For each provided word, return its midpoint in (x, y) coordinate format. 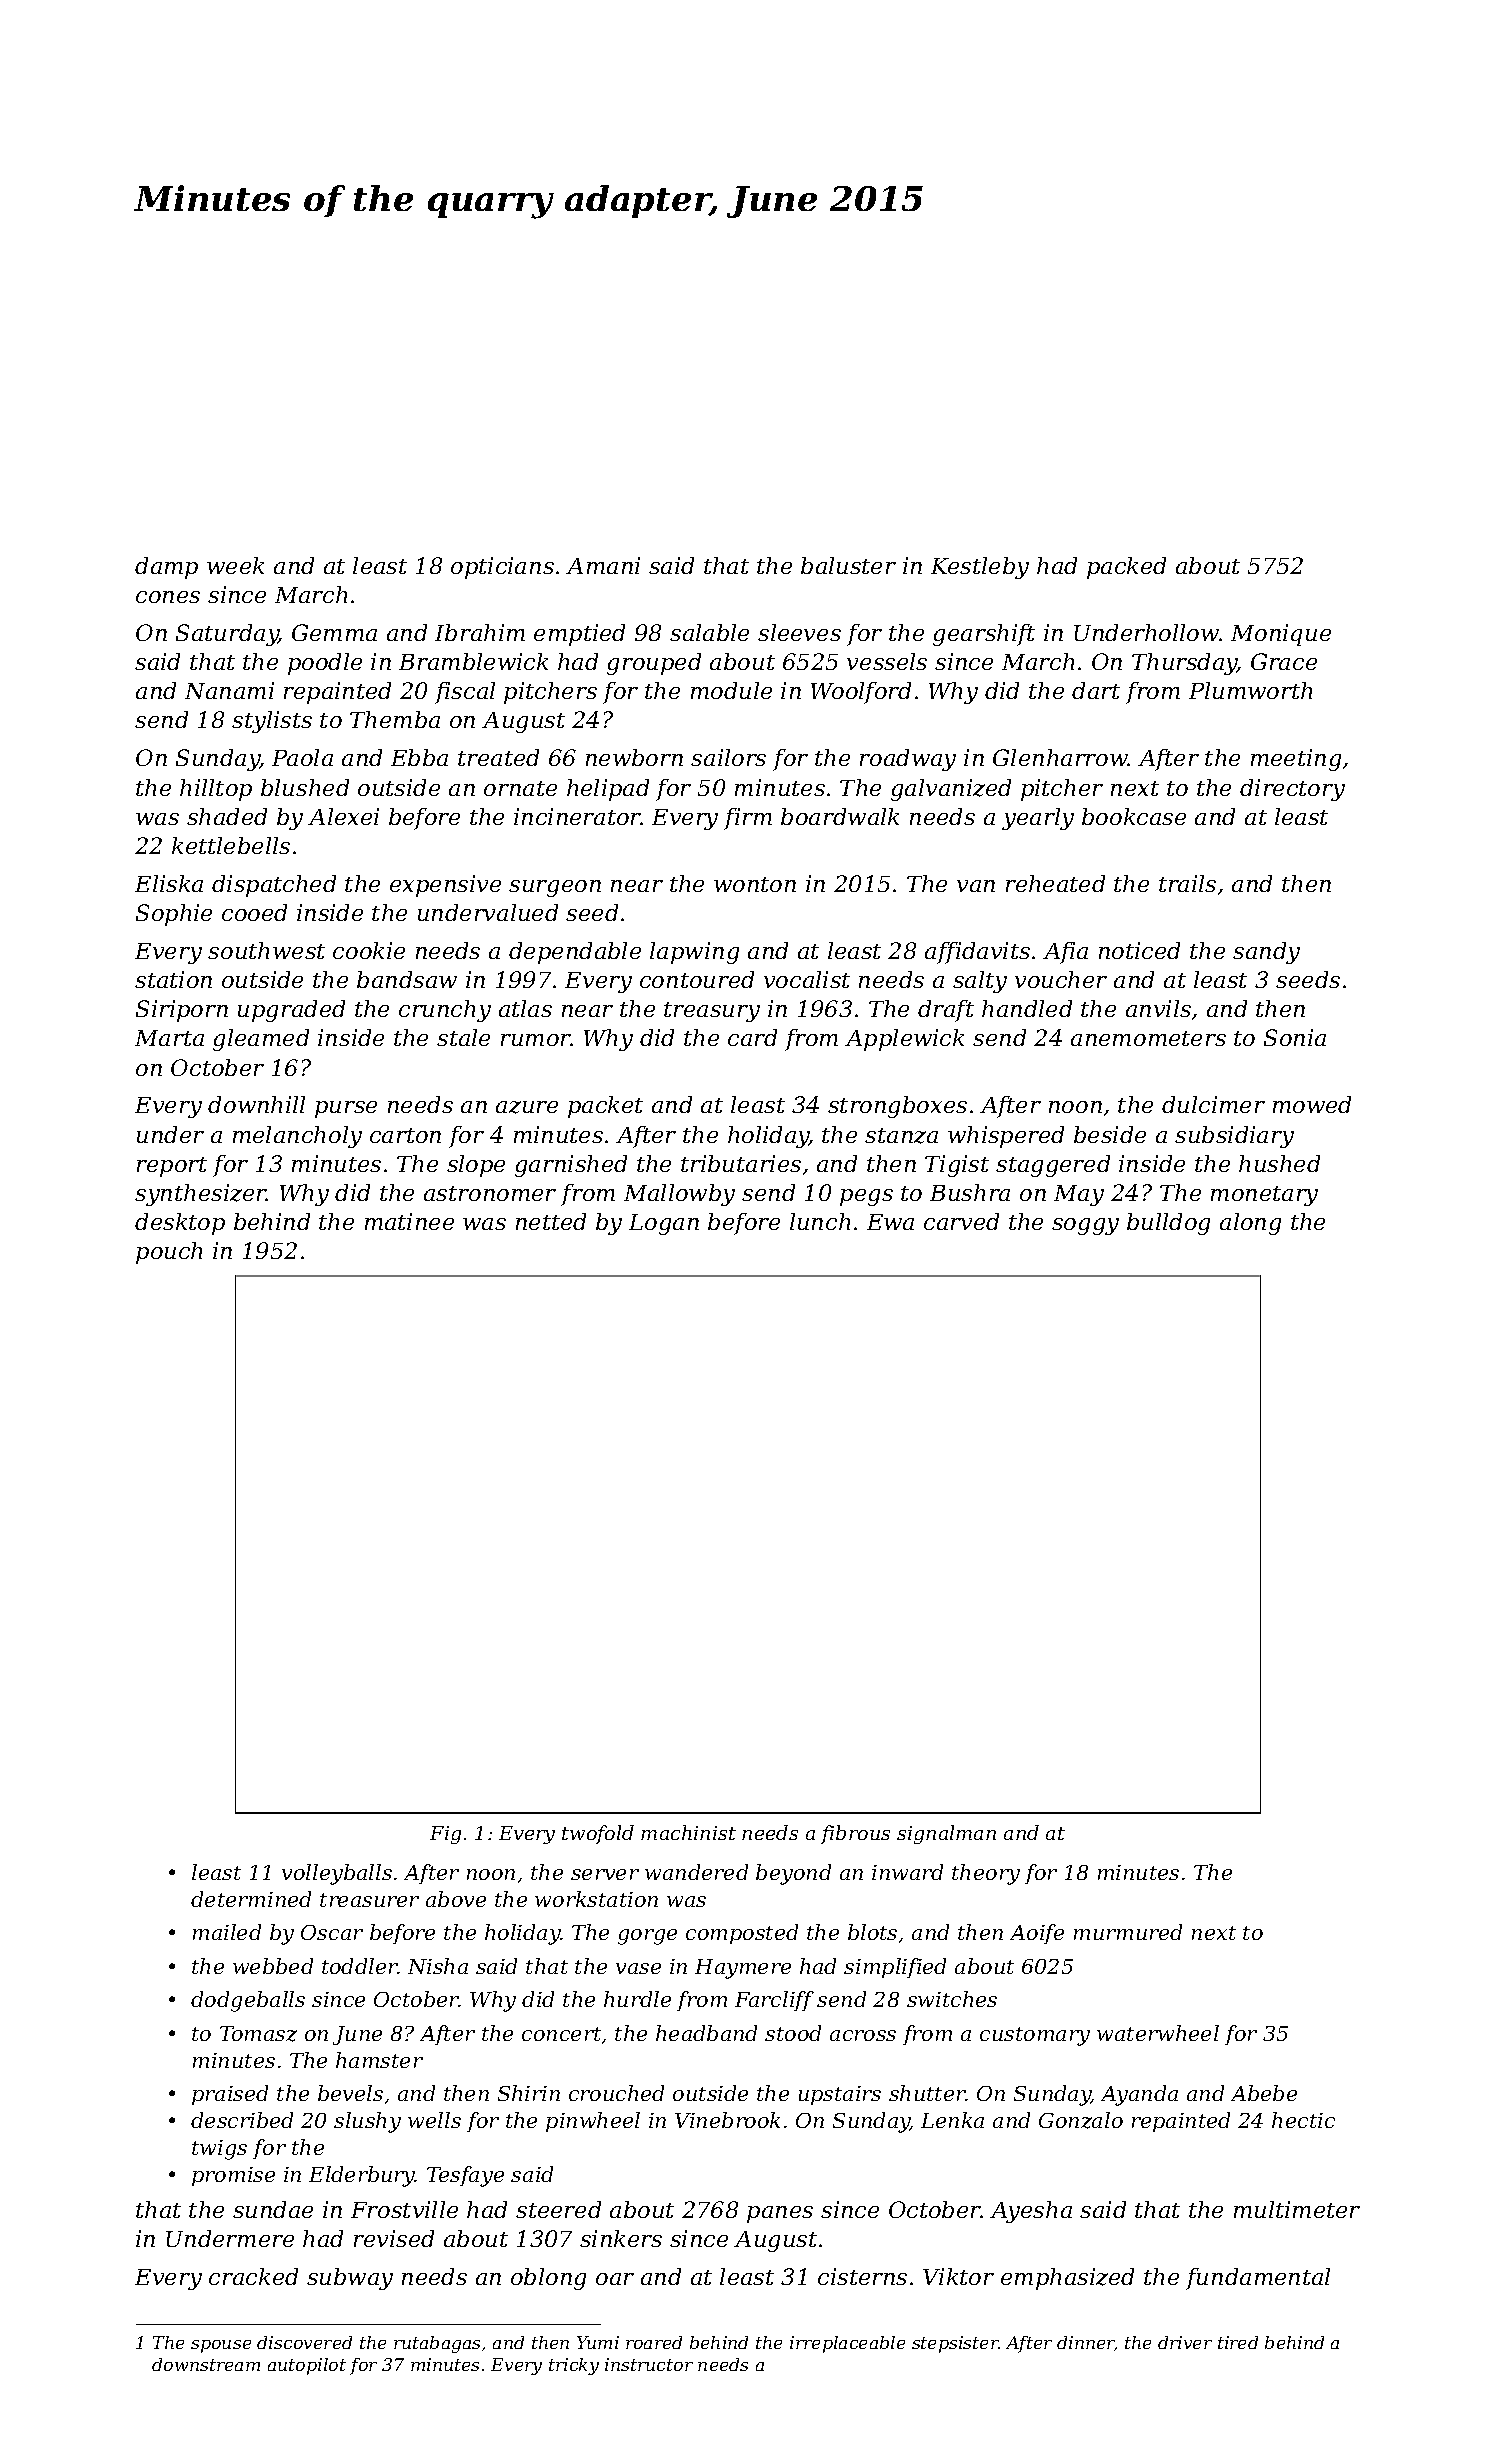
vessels (887, 661)
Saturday (227, 635)
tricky (574, 2366)
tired (1238, 2342)
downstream (206, 2364)
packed (1126, 568)
